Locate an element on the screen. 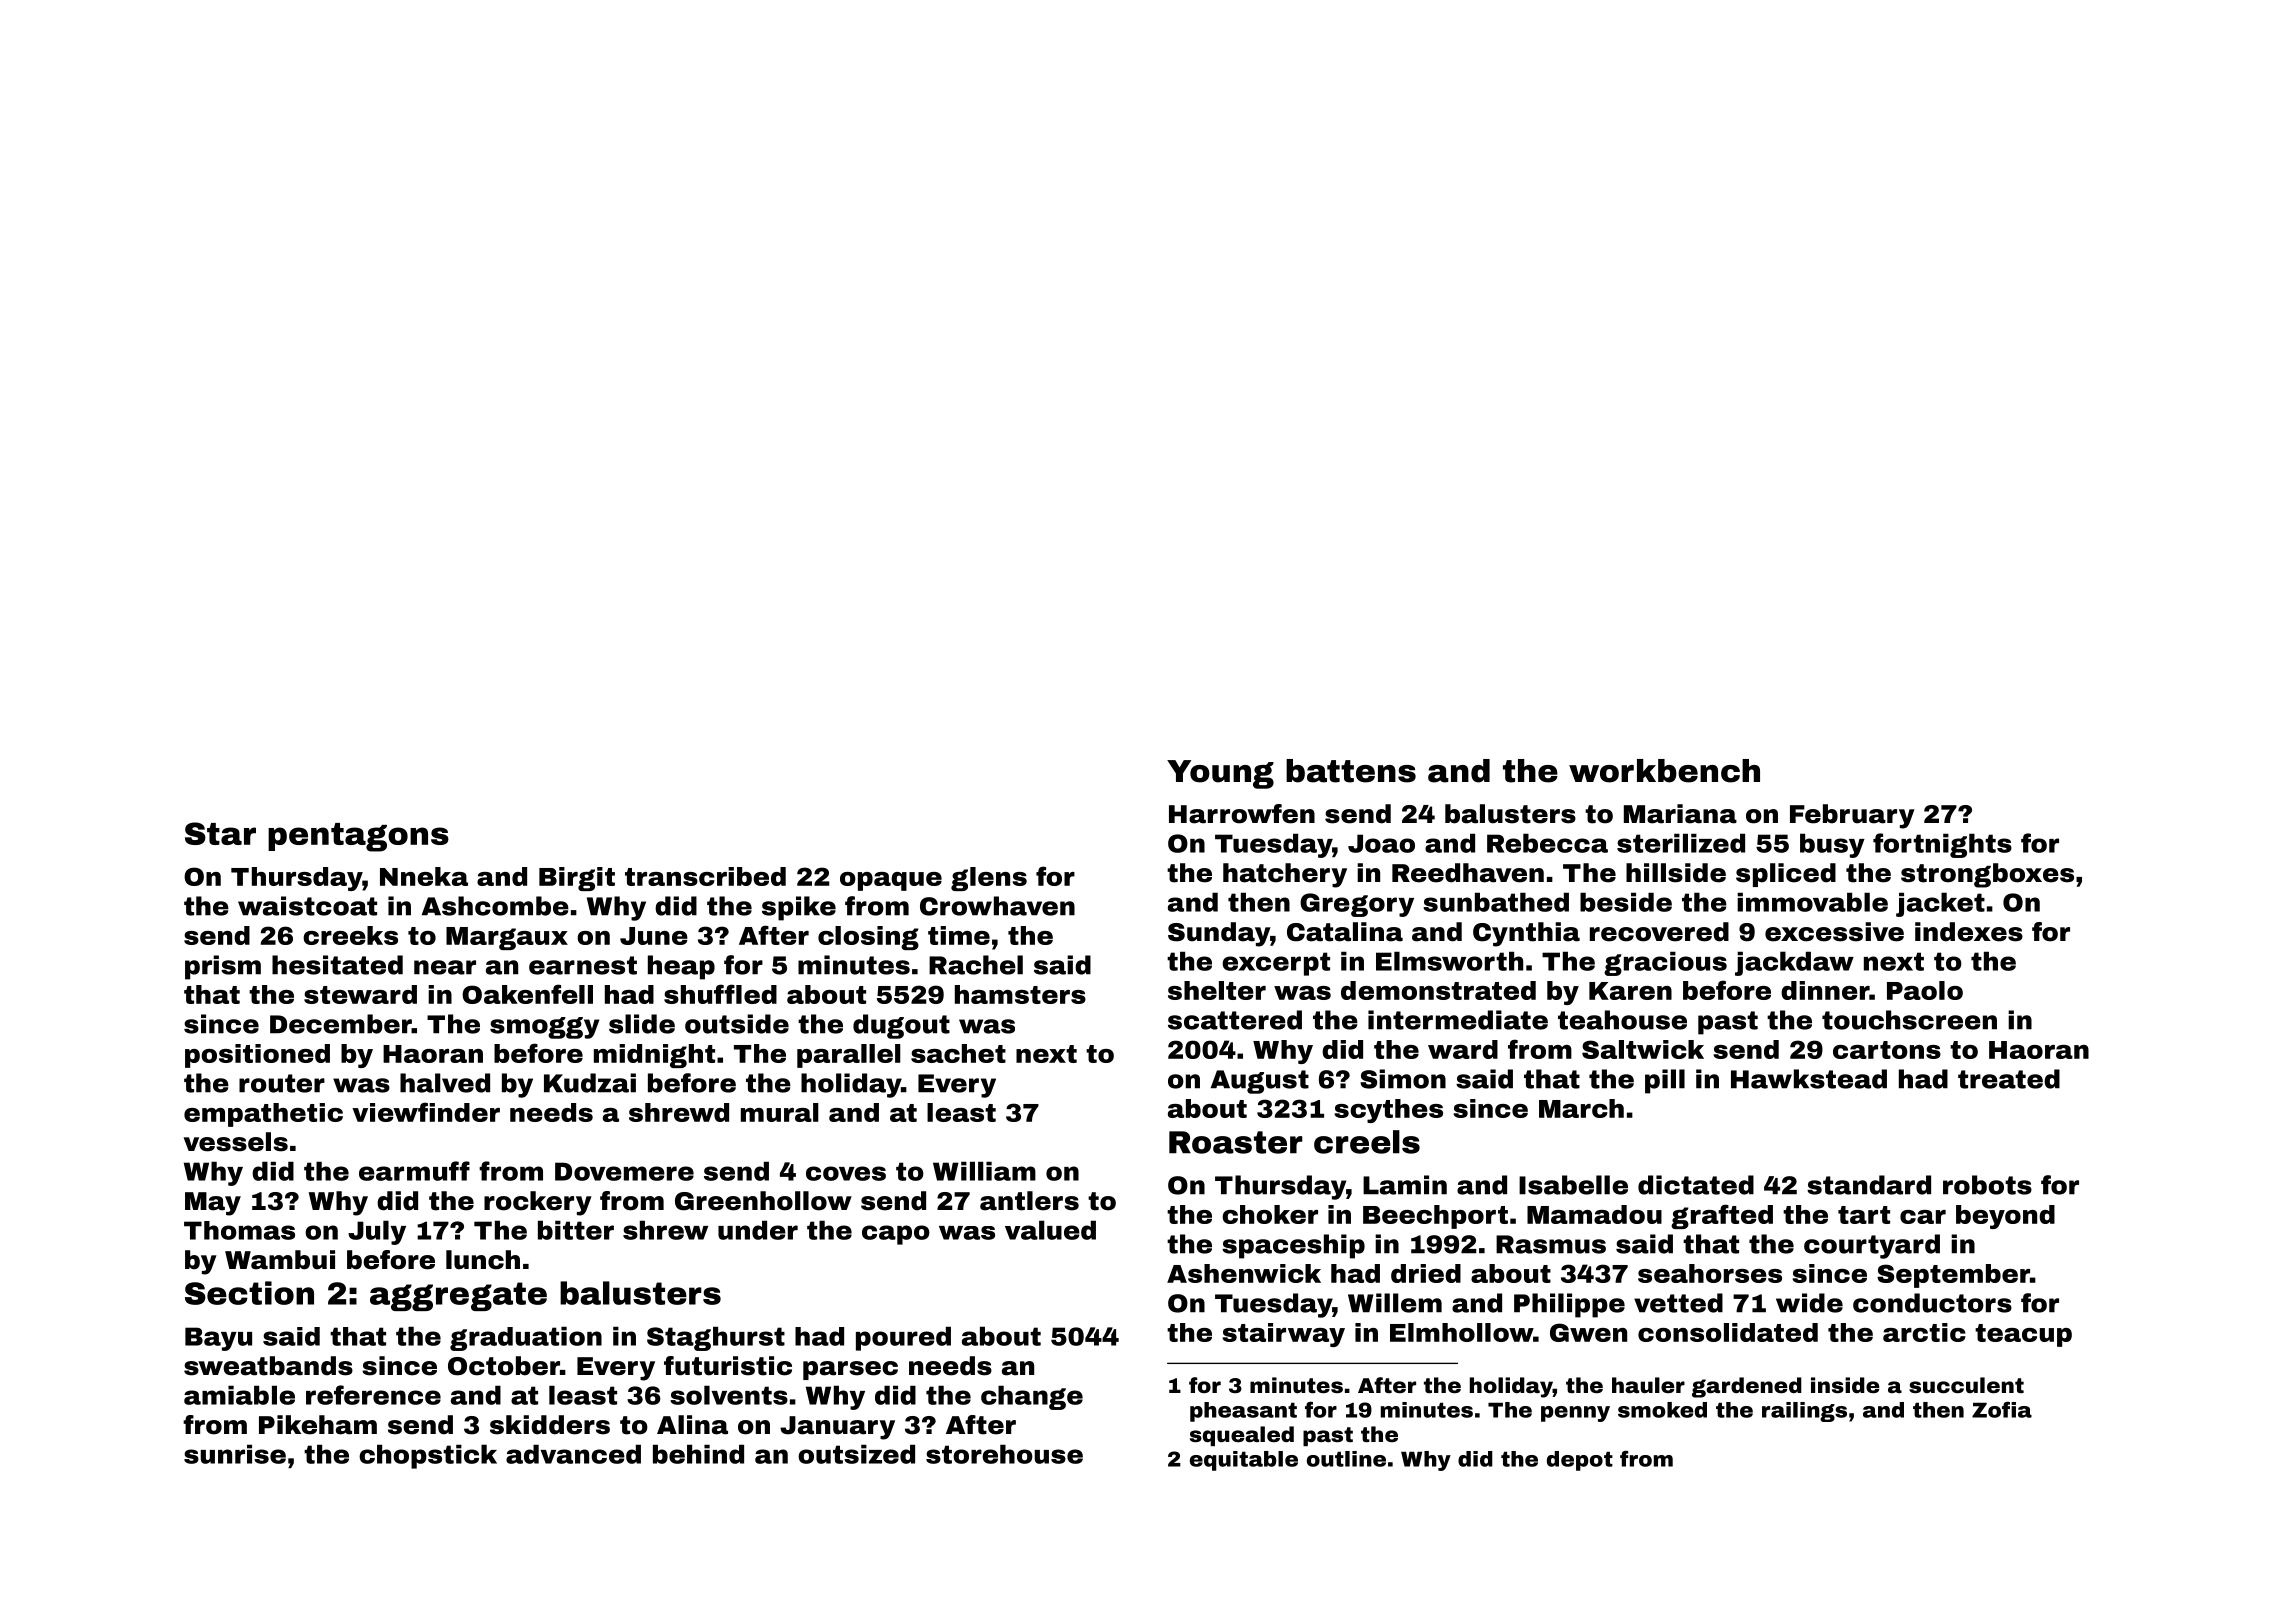  vetted is located at coordinates (1678, 1303).
